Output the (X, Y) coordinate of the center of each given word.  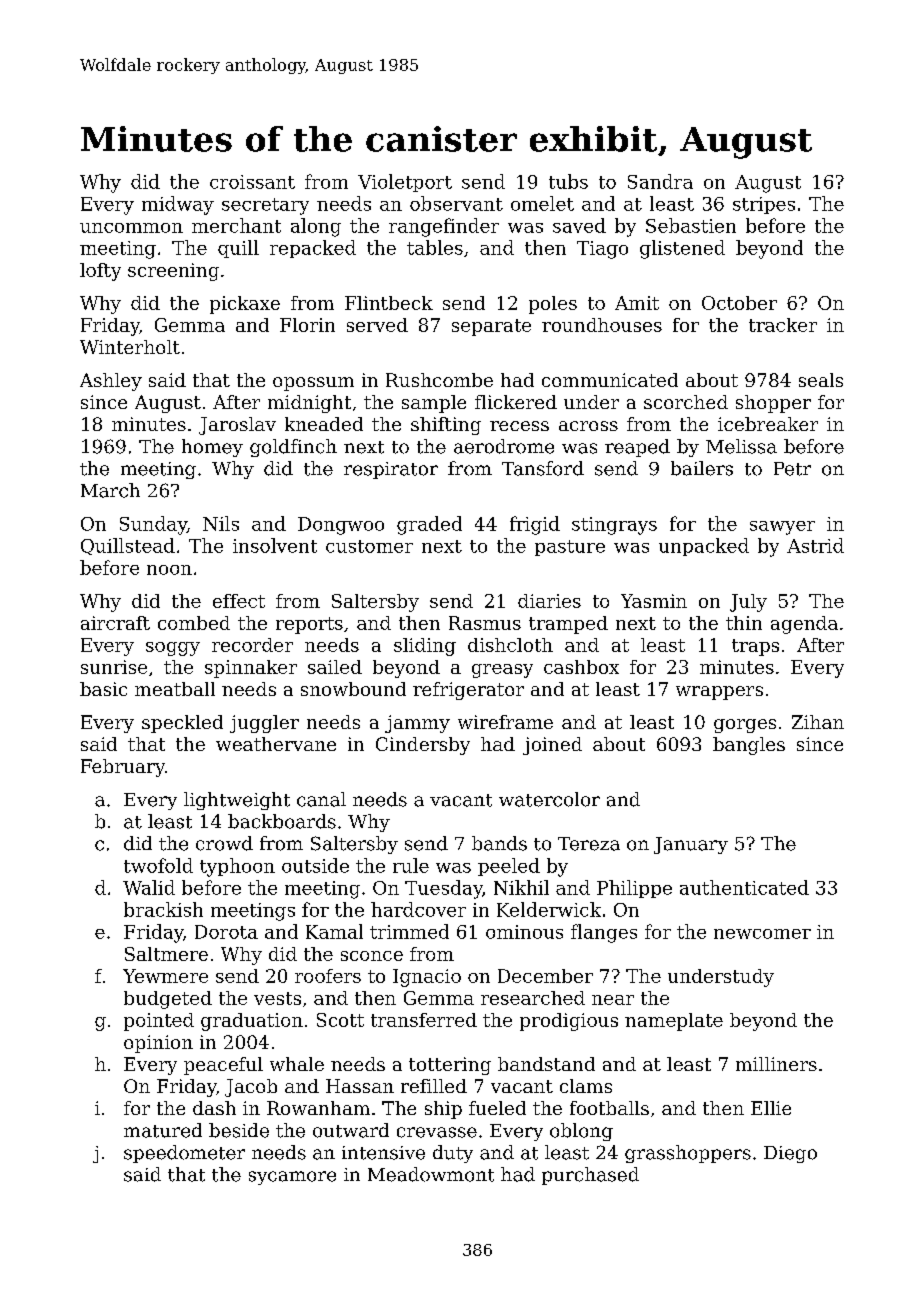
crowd (224, 843)
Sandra (660, 181)
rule (411, 865)
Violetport (405, 183)
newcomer (762, 934)
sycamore (292, 1178)
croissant (252, 182)
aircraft (115, 623)
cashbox (581, 667)
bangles (749, 746)
